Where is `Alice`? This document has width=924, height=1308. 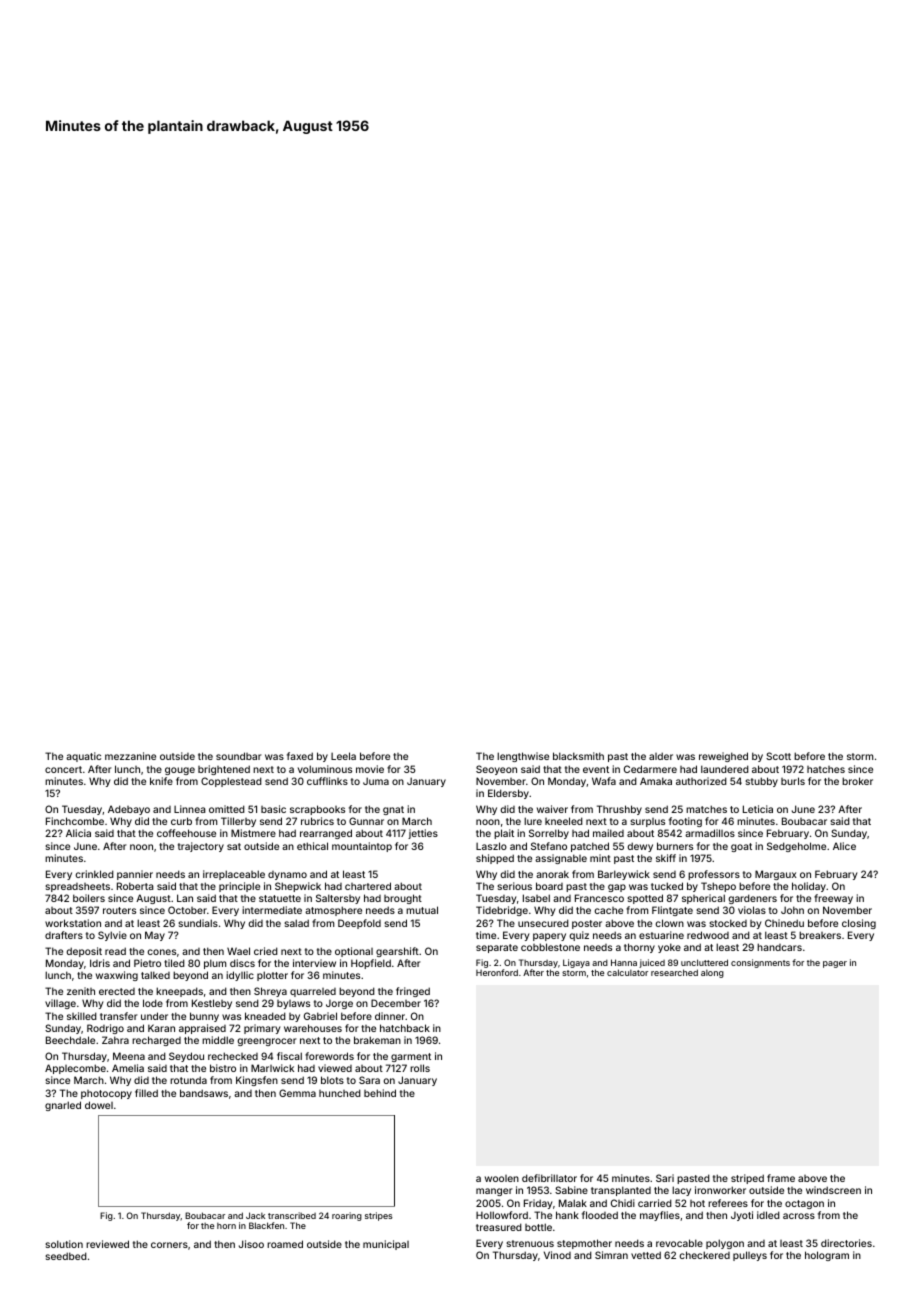
Alice is located at coordinates (844, 846).
